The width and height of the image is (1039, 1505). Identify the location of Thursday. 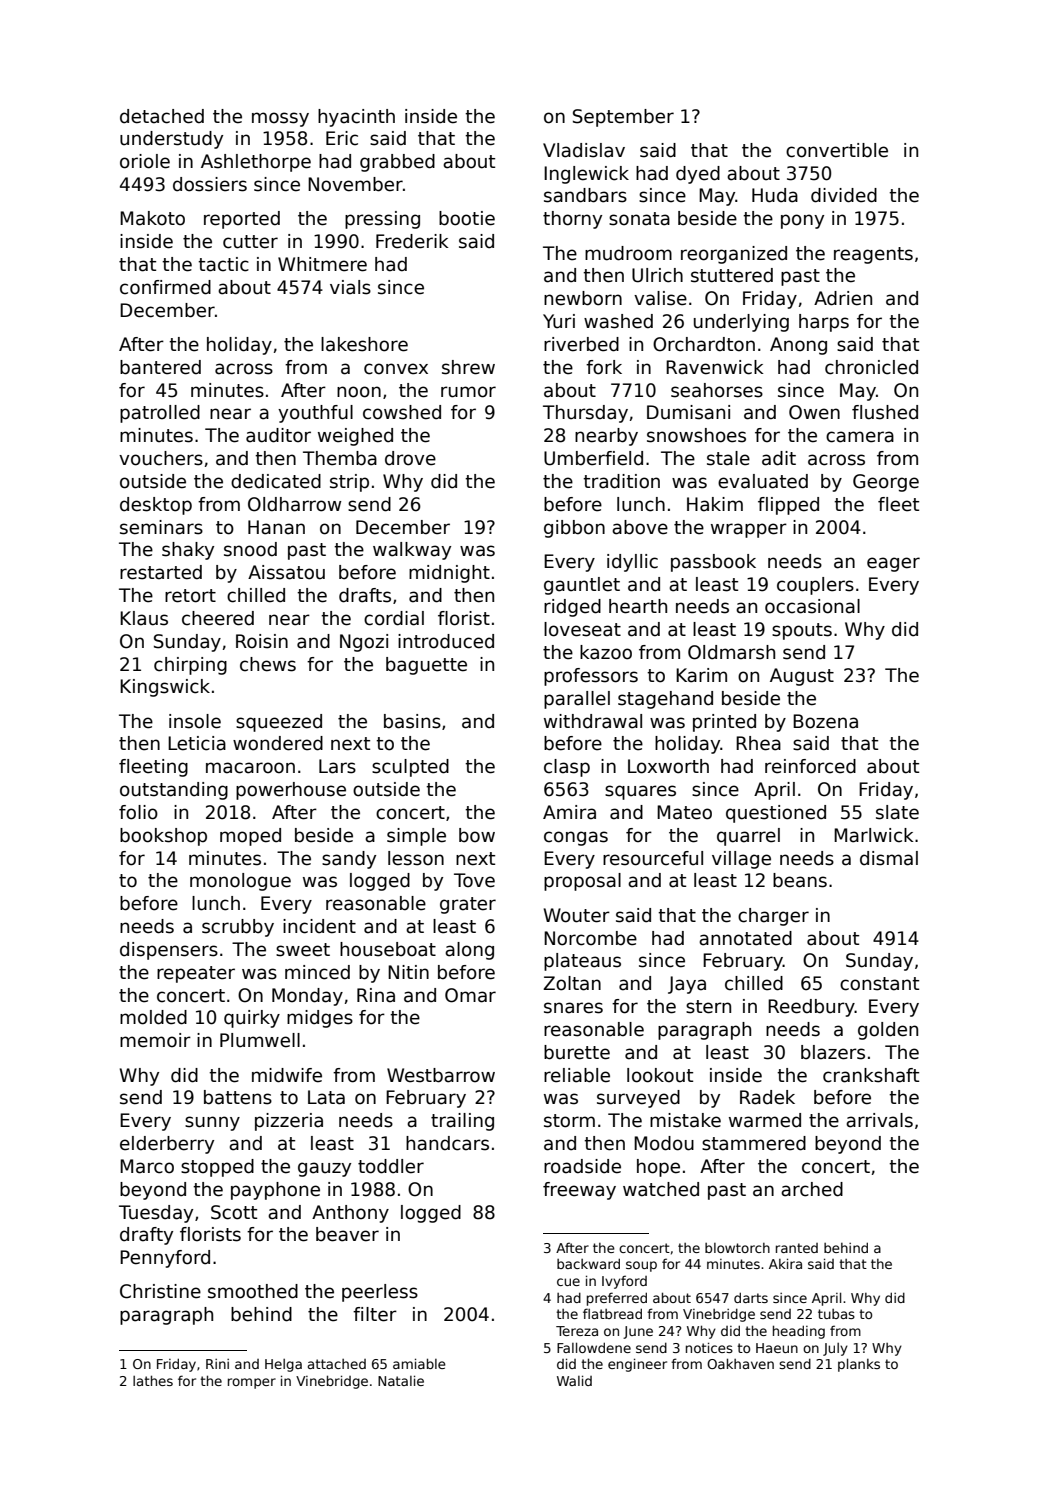
(585, 414).
